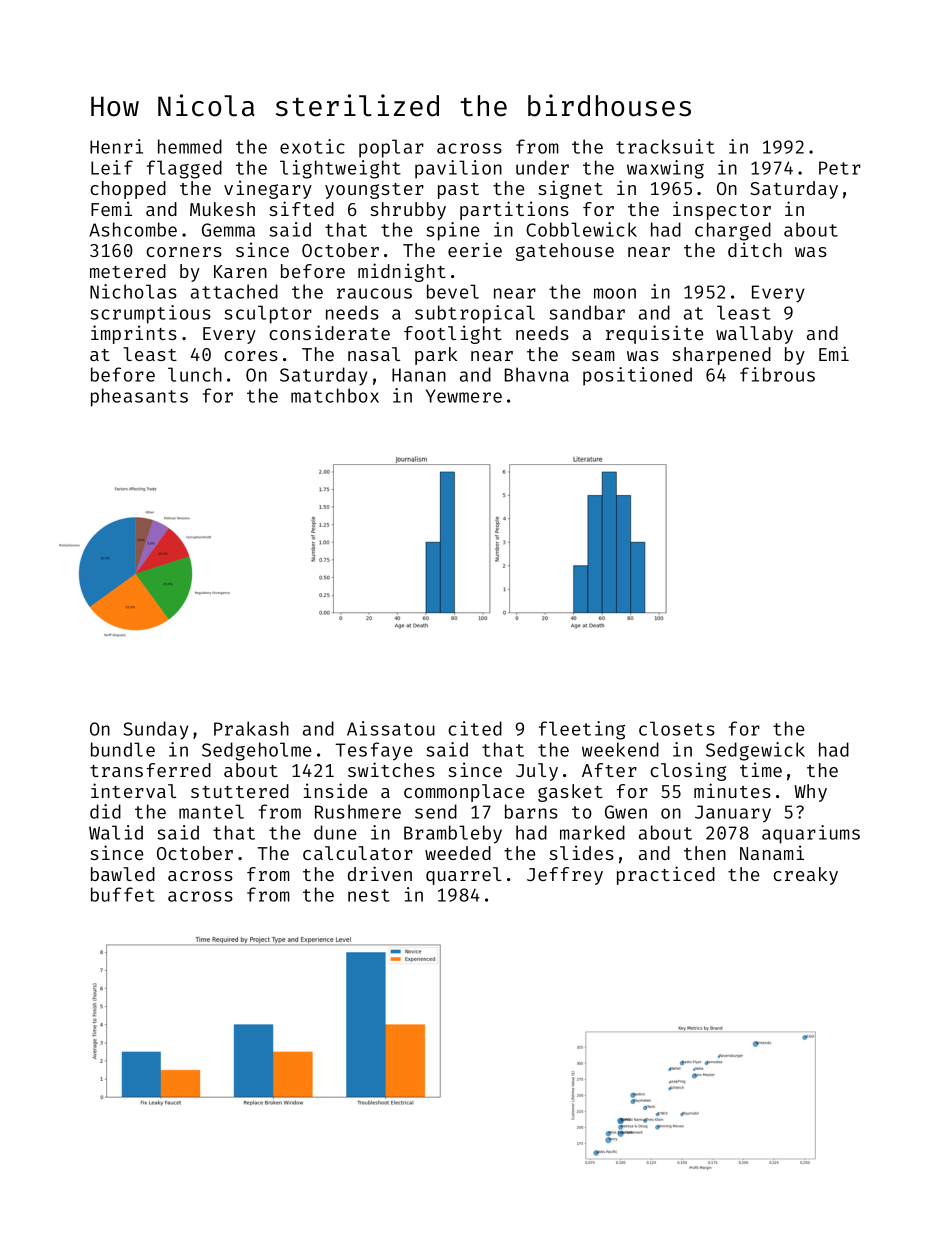 The width and height of the page is (952, 1233). I want to click on Prakash, so click(251, 728).
